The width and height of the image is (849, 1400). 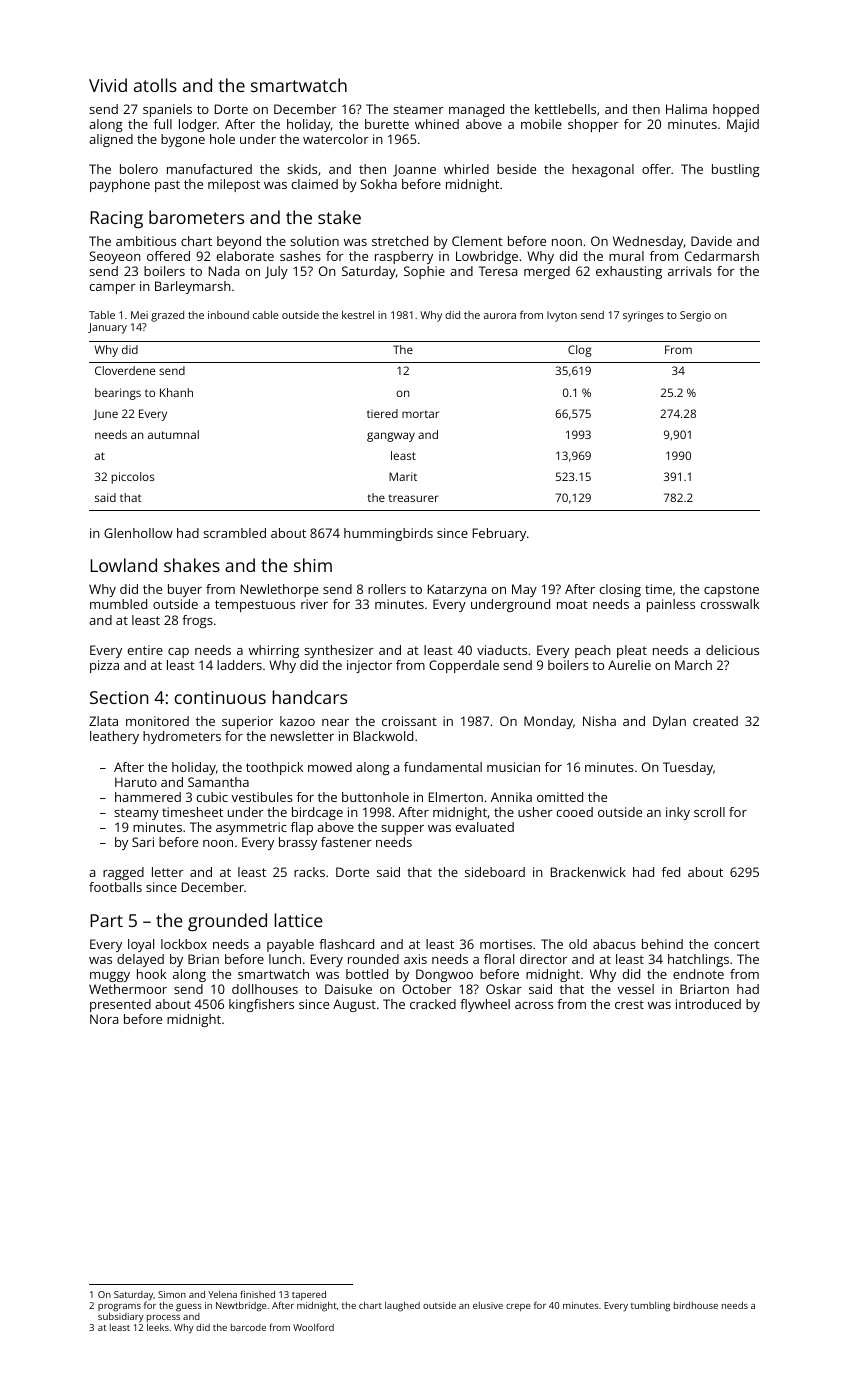 What do you see at coordinates (155, 85) in the image?
I see `atolls` at bounding box center [155, 85].
